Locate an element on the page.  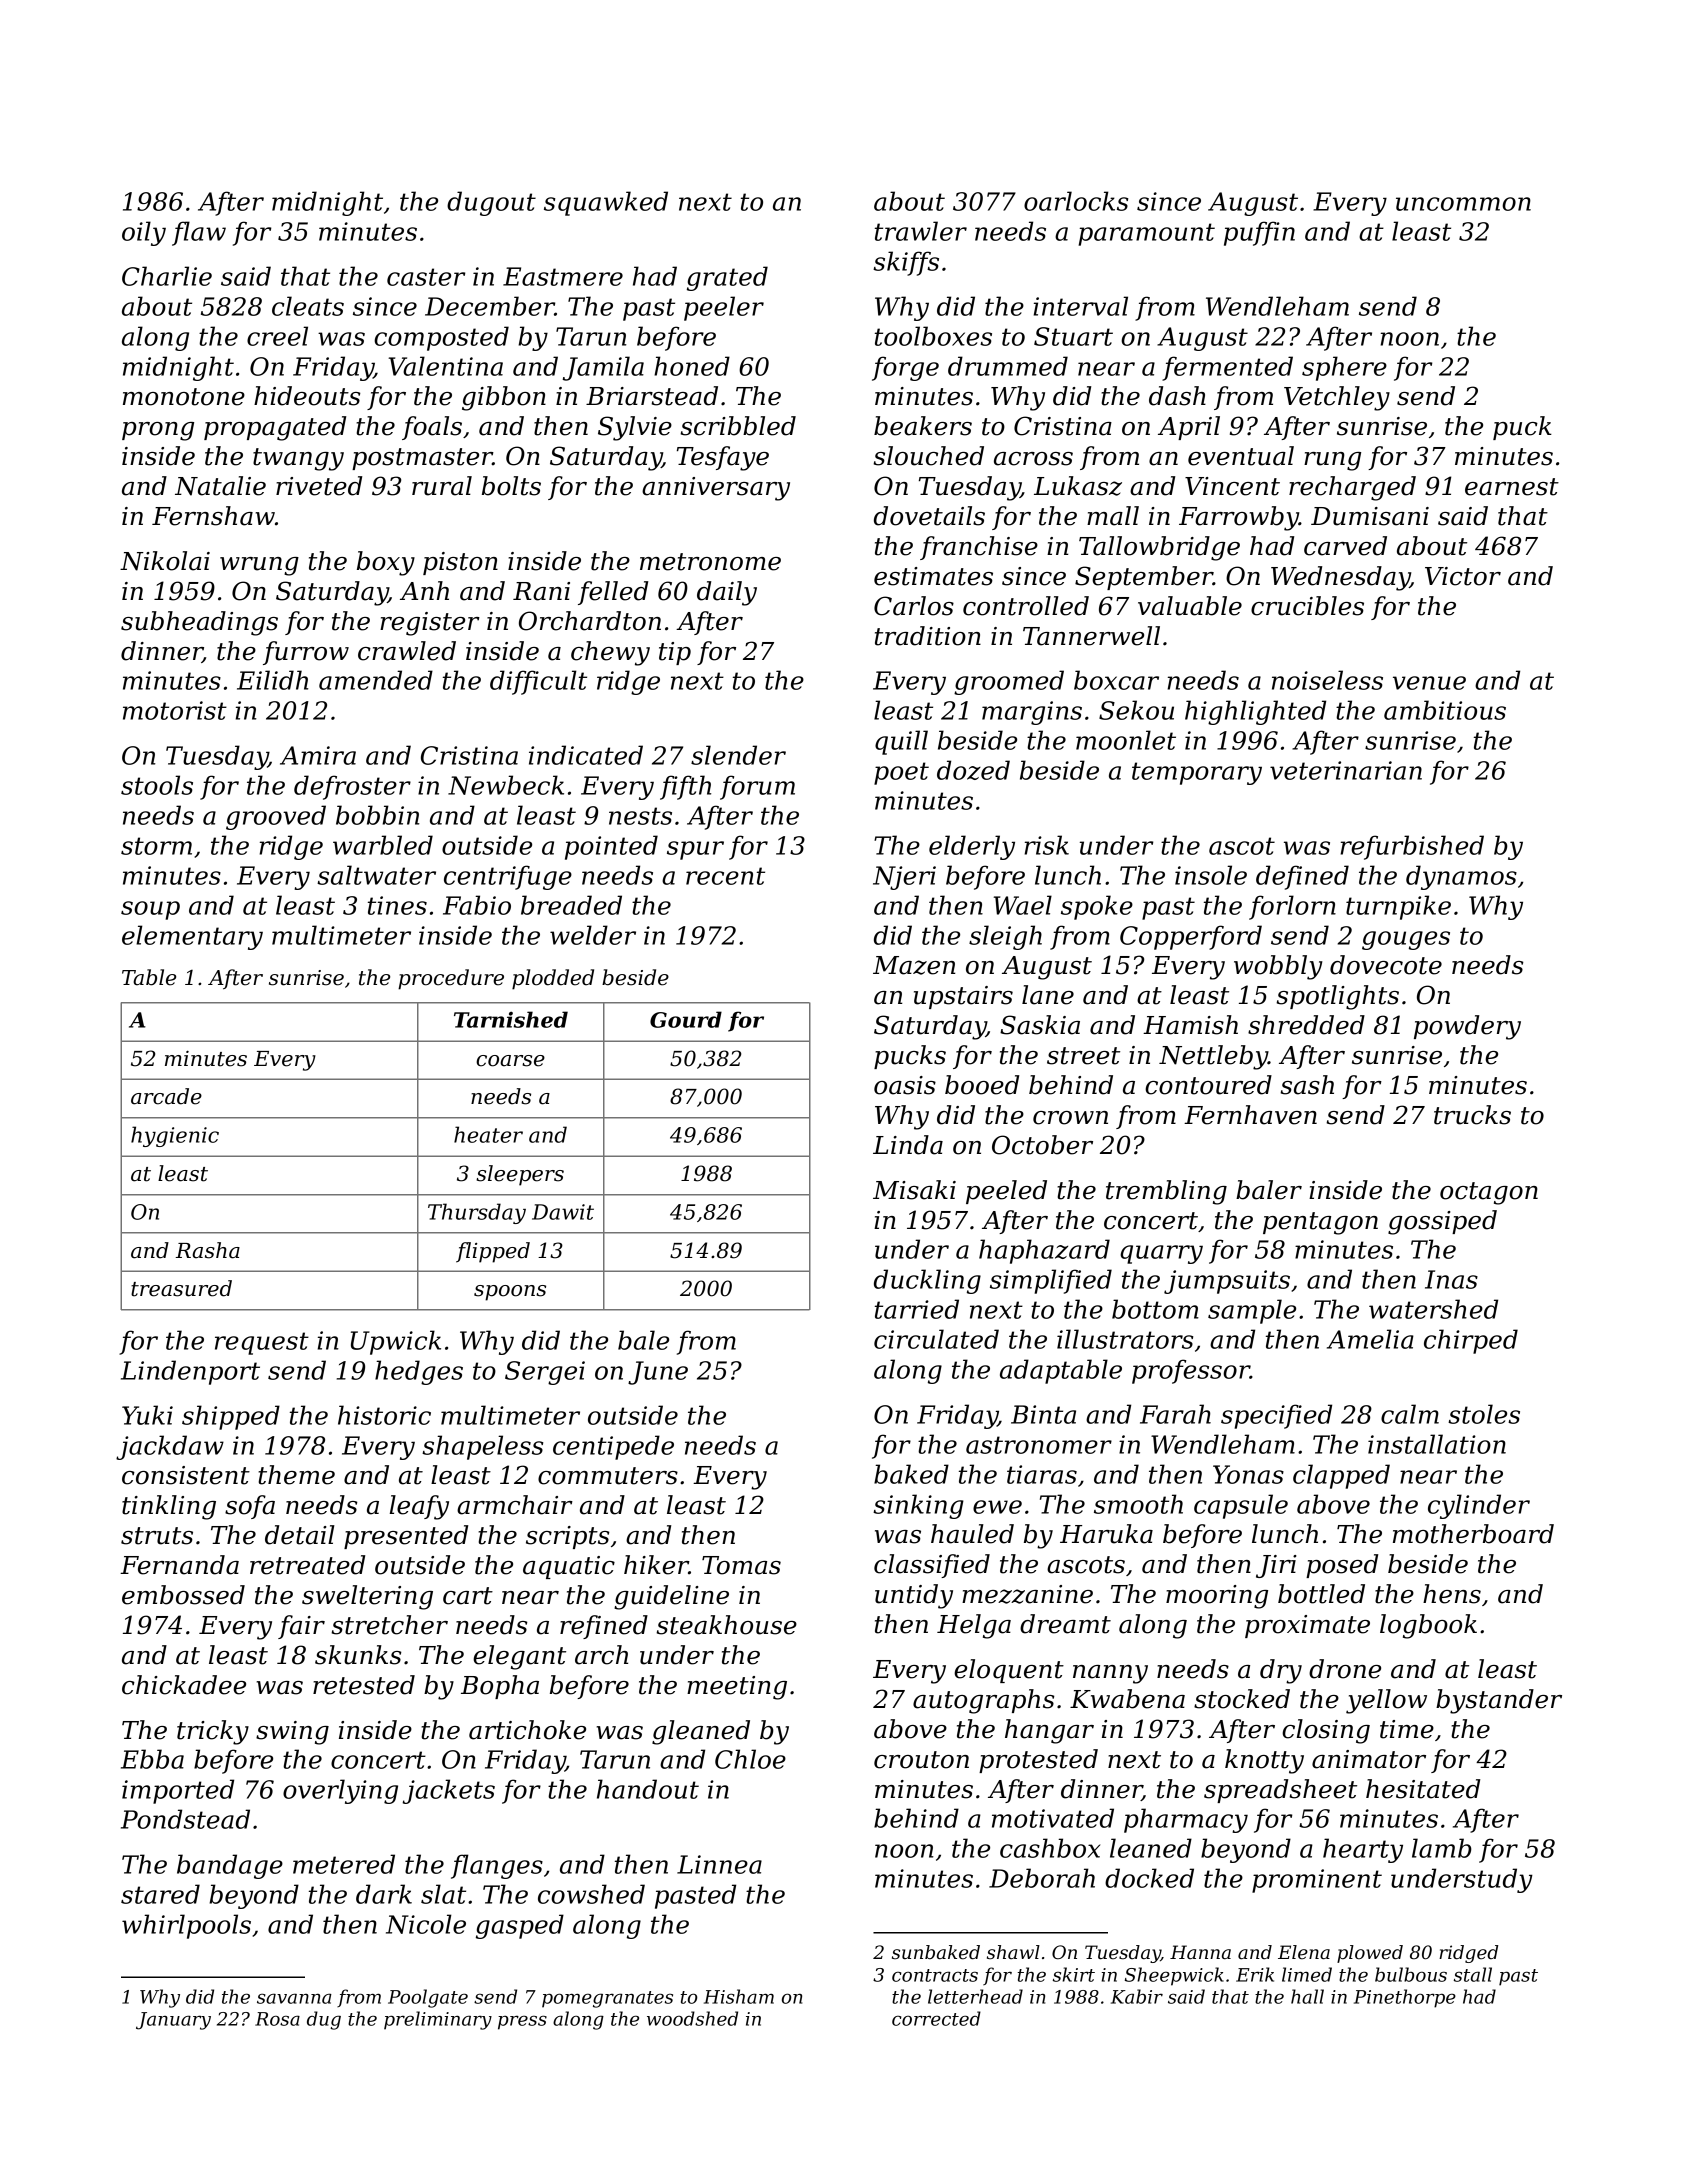
chewy is located at coordinates (610, 653).
